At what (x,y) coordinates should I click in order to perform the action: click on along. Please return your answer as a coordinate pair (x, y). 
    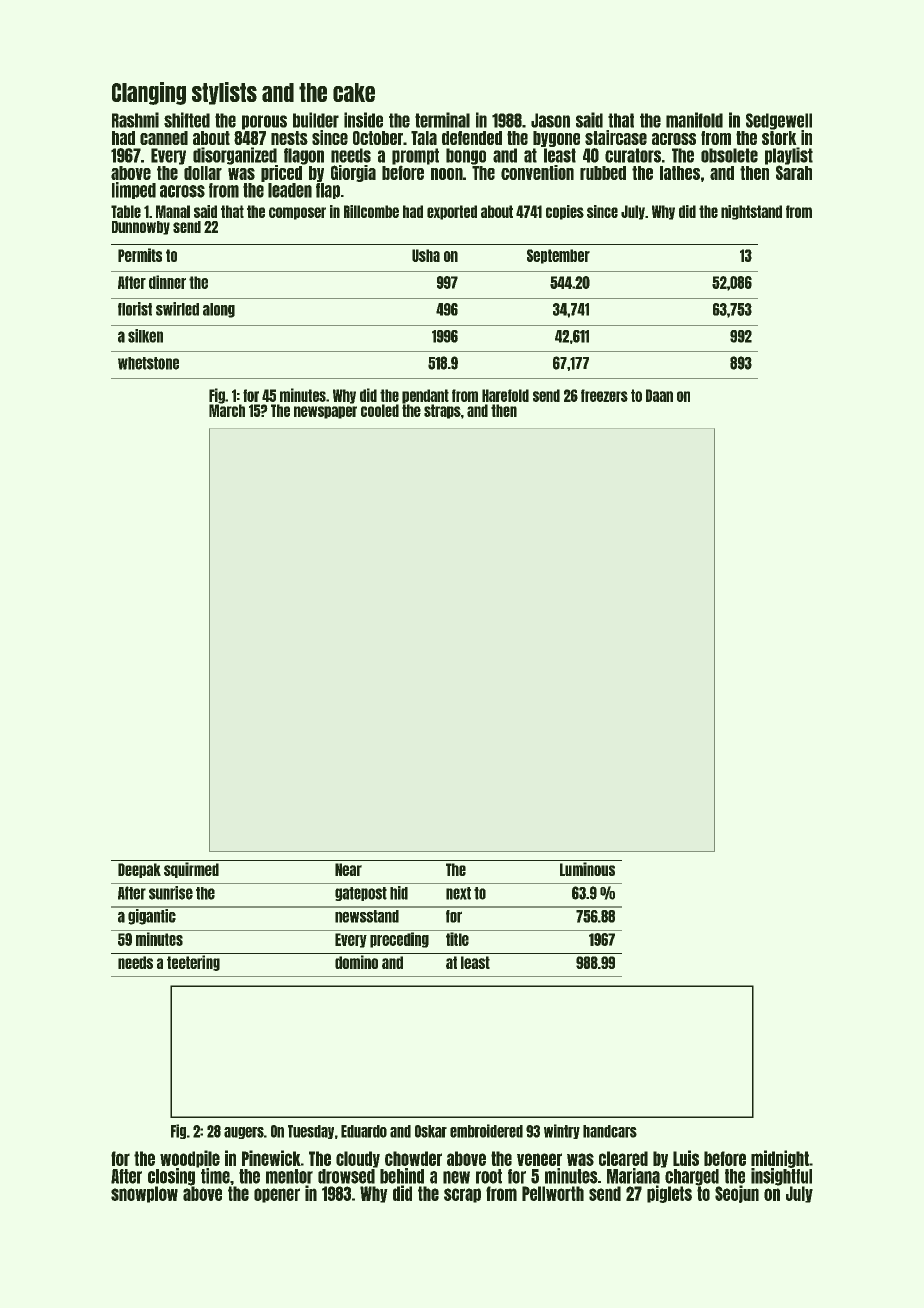
    Looking at the image, I should click on (219, 310).
